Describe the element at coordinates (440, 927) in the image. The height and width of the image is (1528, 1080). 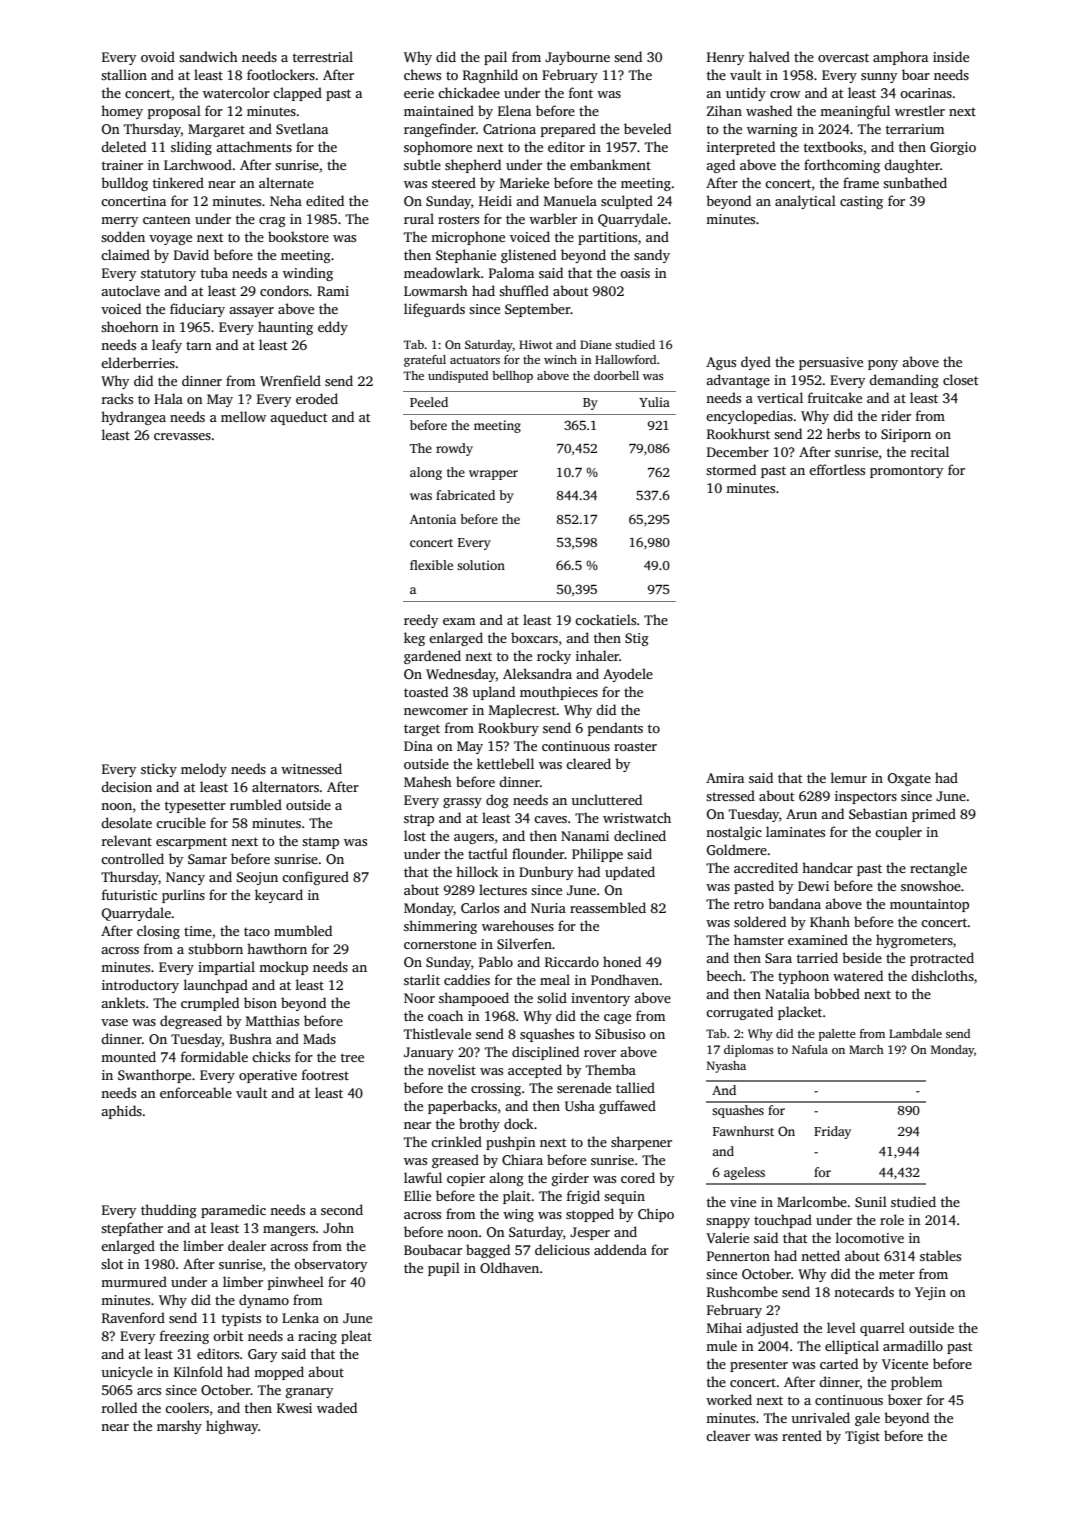
I see `shimmering` at that location.
